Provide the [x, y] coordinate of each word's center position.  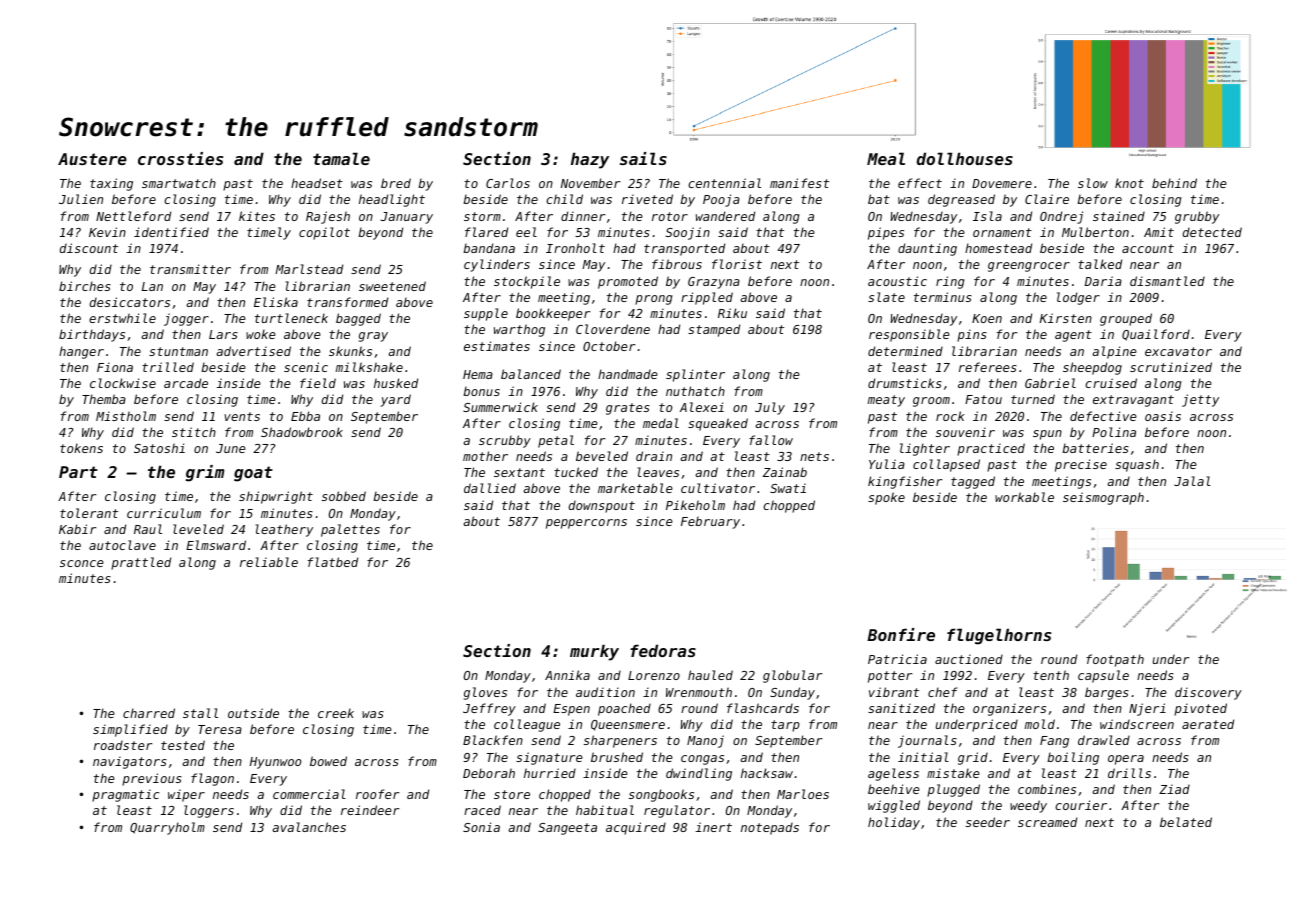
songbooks [661, 795]
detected [1212, 232]
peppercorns [586, 524]
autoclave [122, 545]
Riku [732, 313]
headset [317, 183]
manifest [799, 183]
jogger [186, 319]
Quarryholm [167, 828]
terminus [943, 297]
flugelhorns [999, 636]
